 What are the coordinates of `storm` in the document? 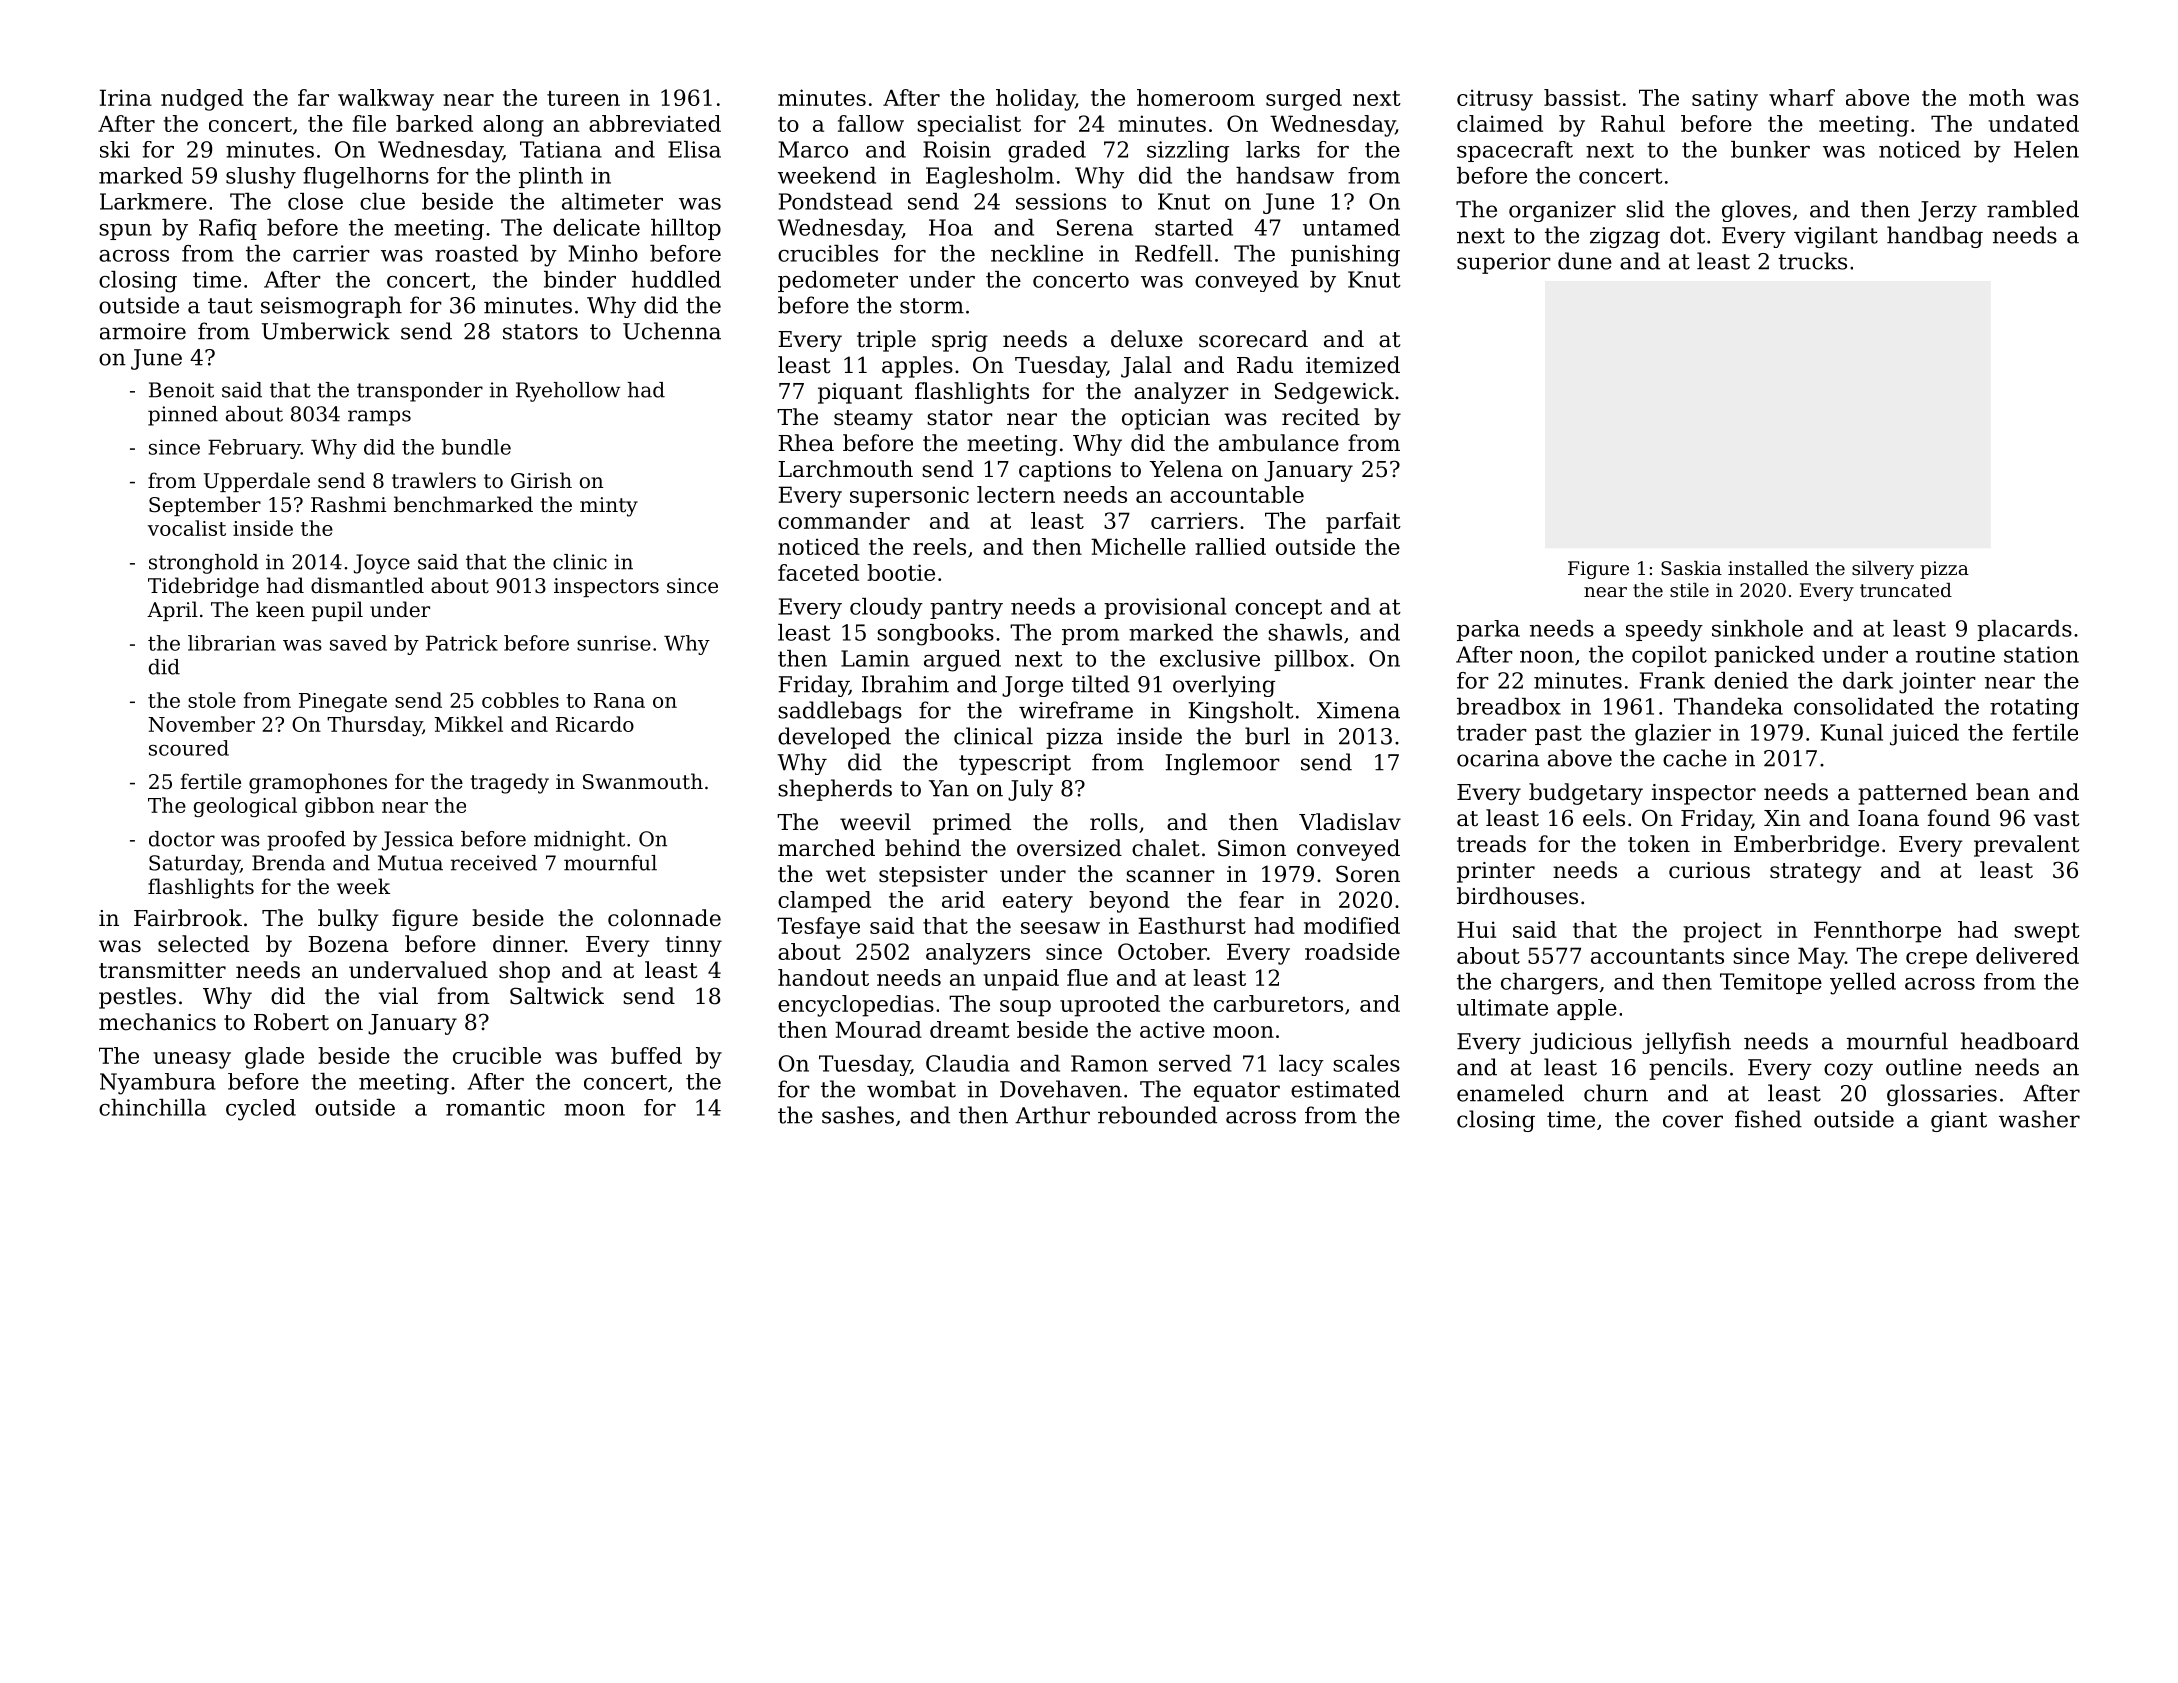 It's located at (932, 306).
